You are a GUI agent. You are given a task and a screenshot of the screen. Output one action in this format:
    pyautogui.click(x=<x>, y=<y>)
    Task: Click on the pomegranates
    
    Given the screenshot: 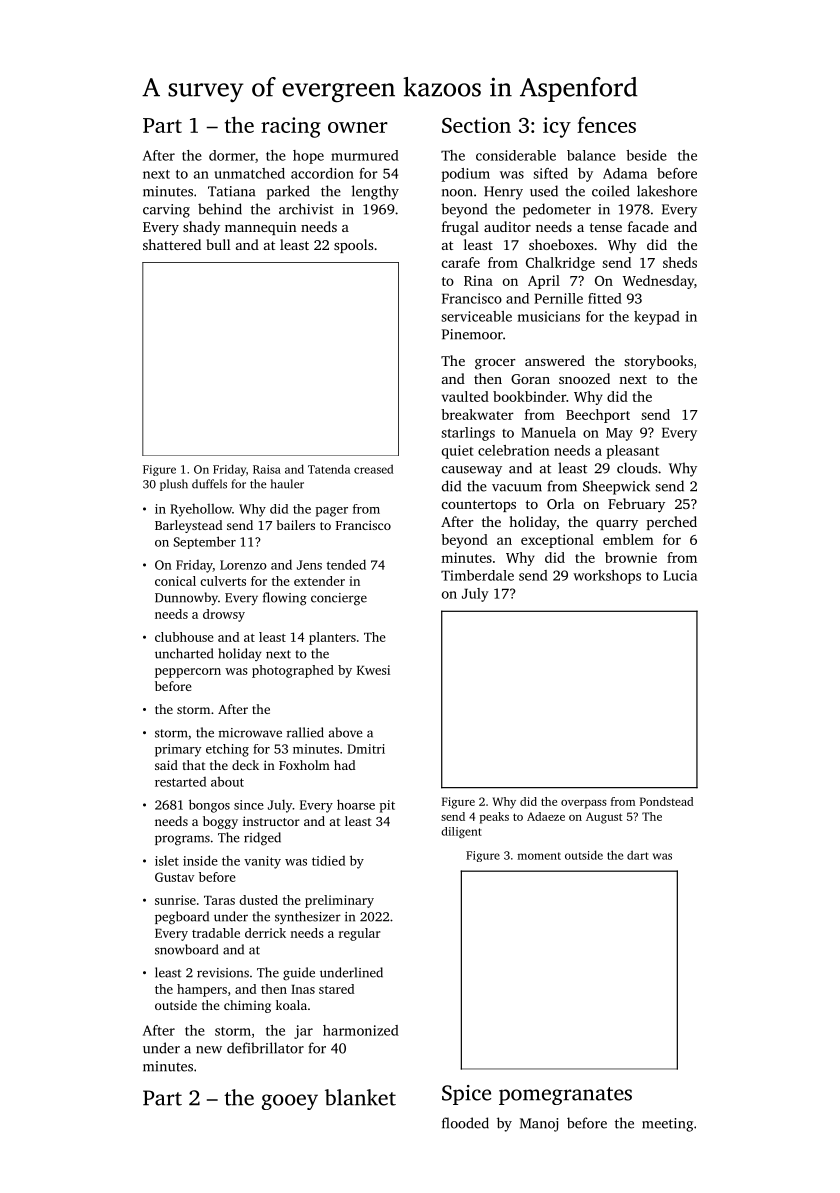 What is the action you would take?
    pyautogui.click(x=565, y=1096)
